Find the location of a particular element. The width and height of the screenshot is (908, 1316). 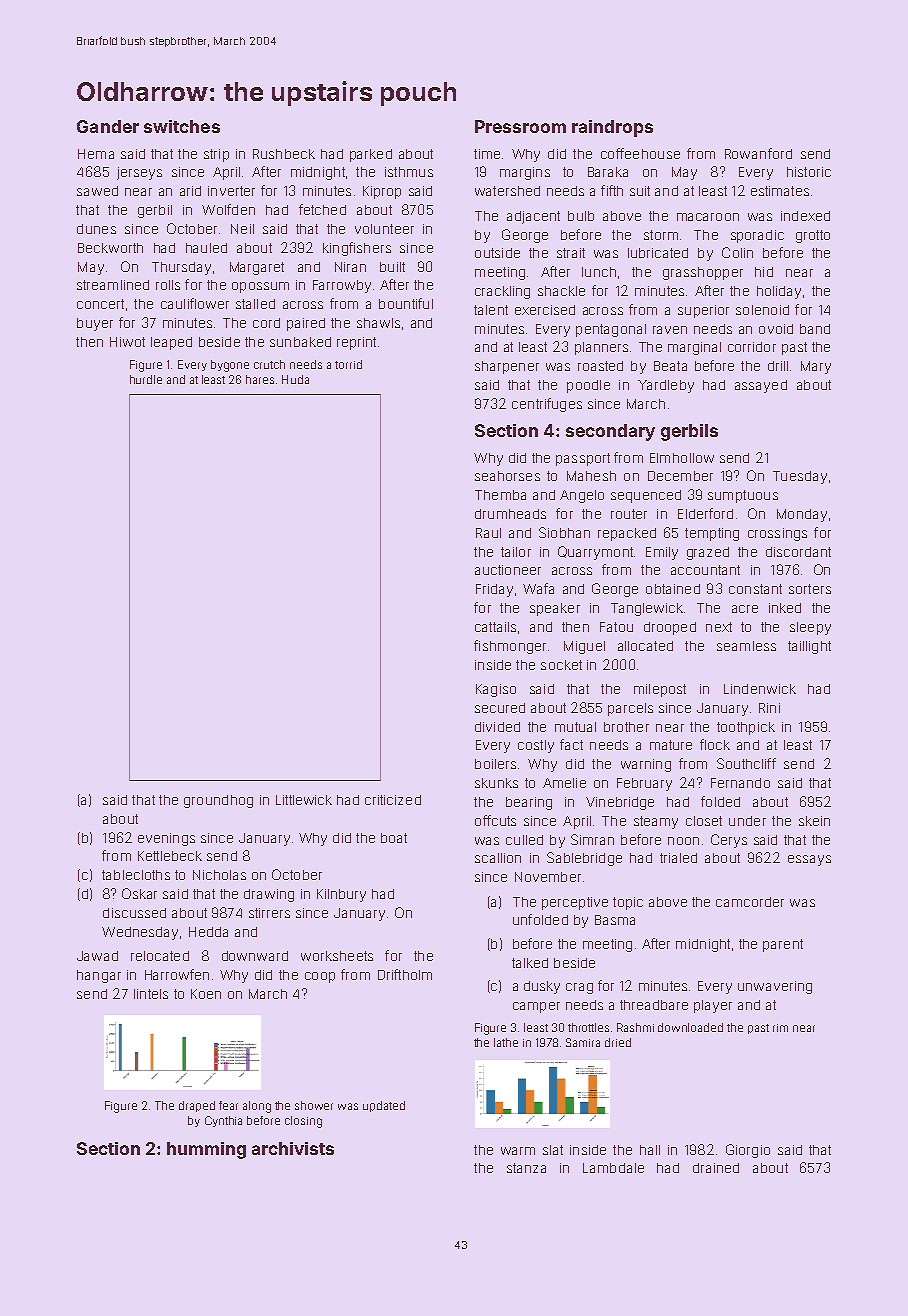

draped is located at coordinates (197, 1106).
